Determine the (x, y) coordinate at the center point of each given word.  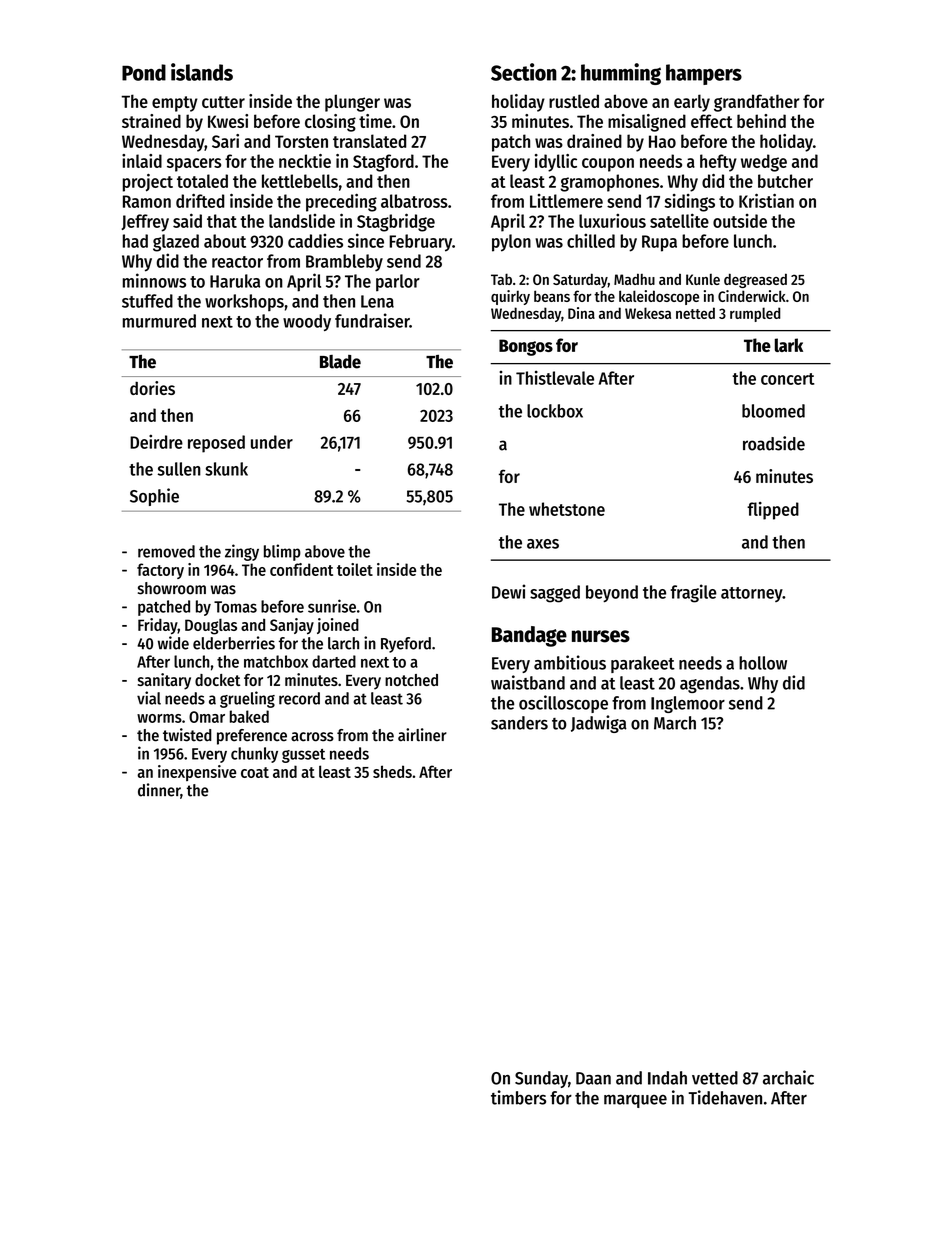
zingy (242, 552)
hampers (704, 74)
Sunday (541, 1079)
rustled (574, 101)
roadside (774, 443)
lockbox (555, 411)
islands (202, 72)
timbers (518, 1097)
